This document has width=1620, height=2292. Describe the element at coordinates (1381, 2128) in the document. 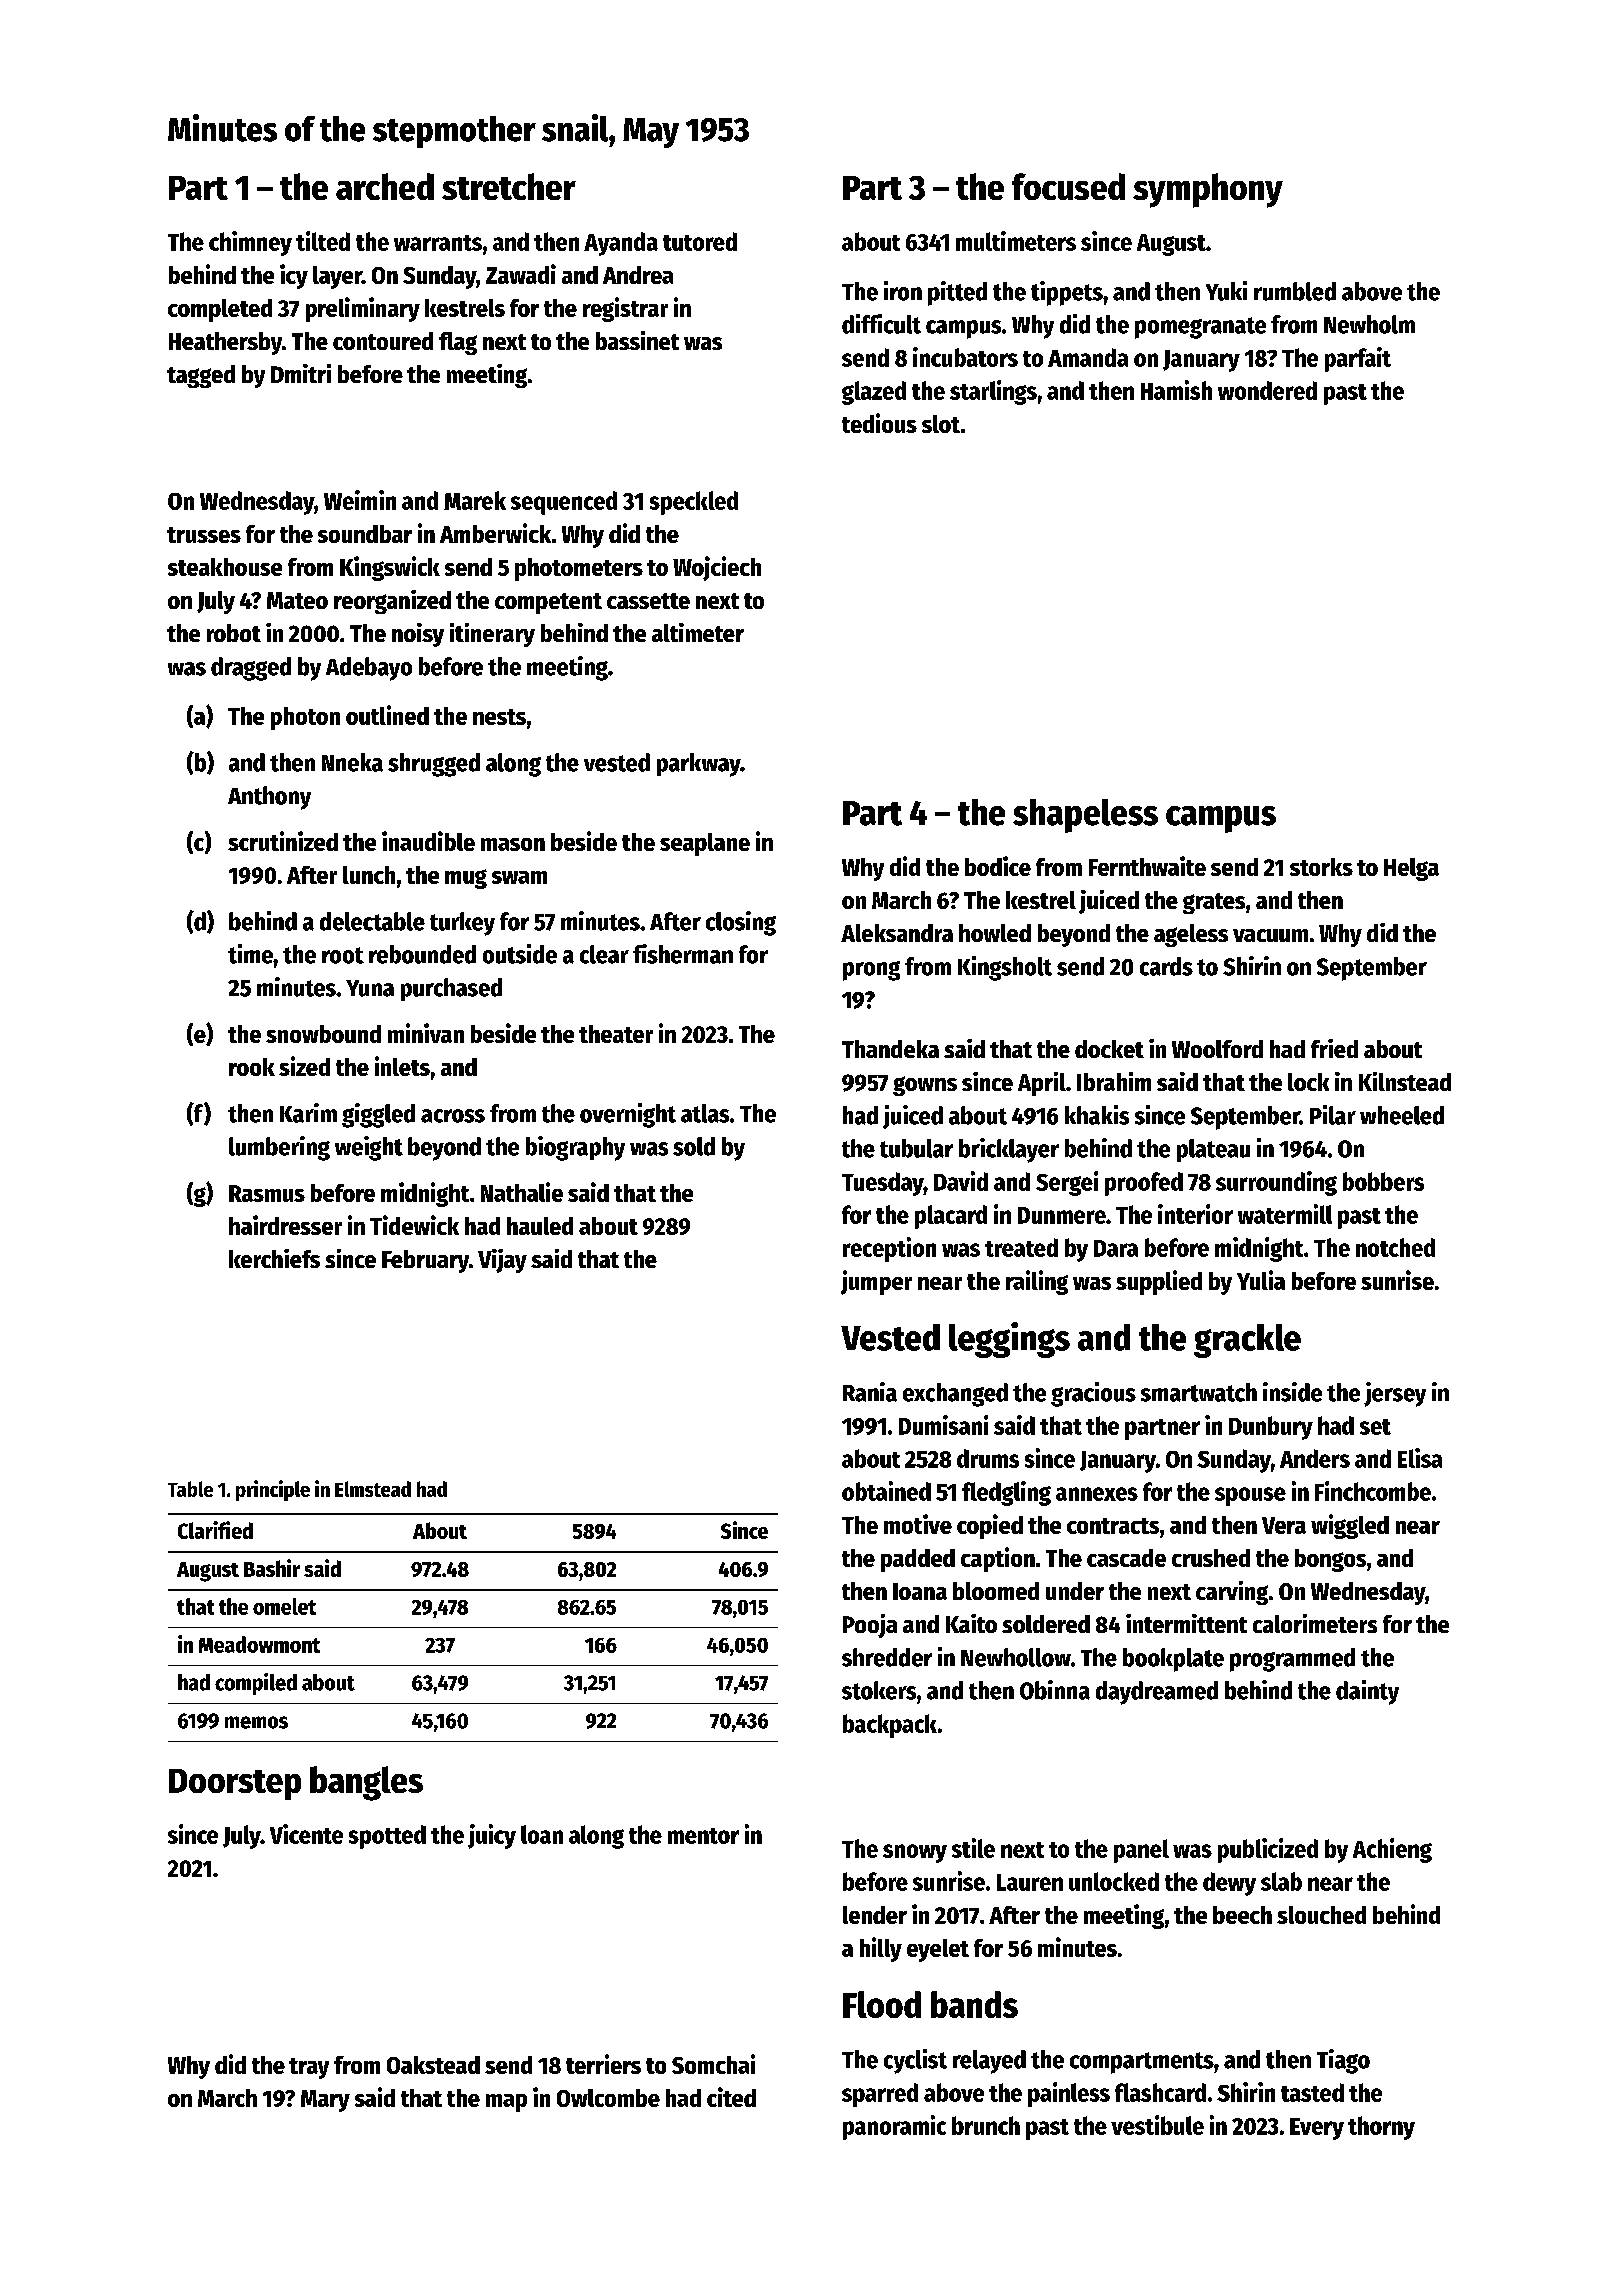

I see `thorny` at that location.
